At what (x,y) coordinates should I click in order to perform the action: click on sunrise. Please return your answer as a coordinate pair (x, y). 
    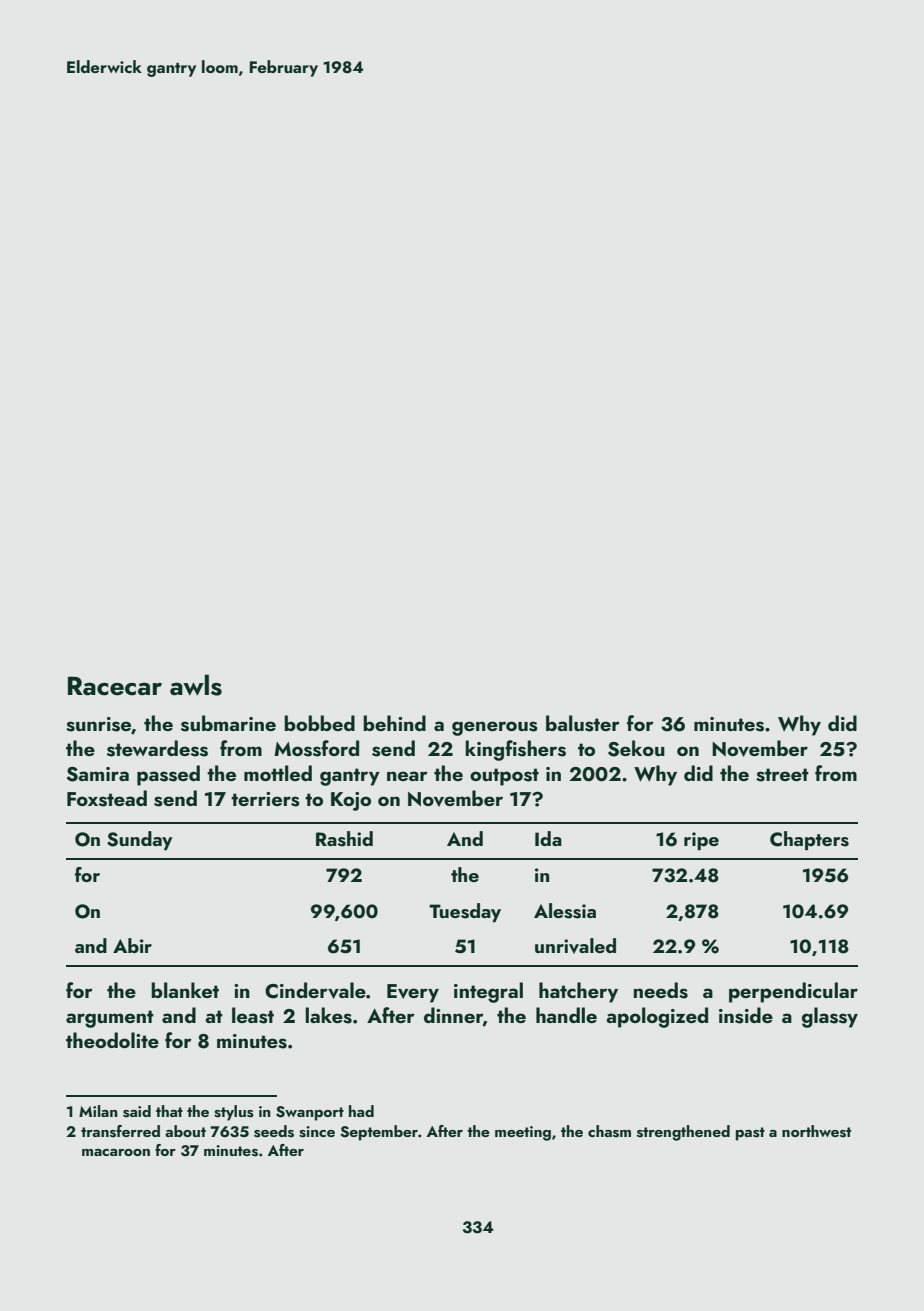
    Looking at the image, I should click on (98, 724).
